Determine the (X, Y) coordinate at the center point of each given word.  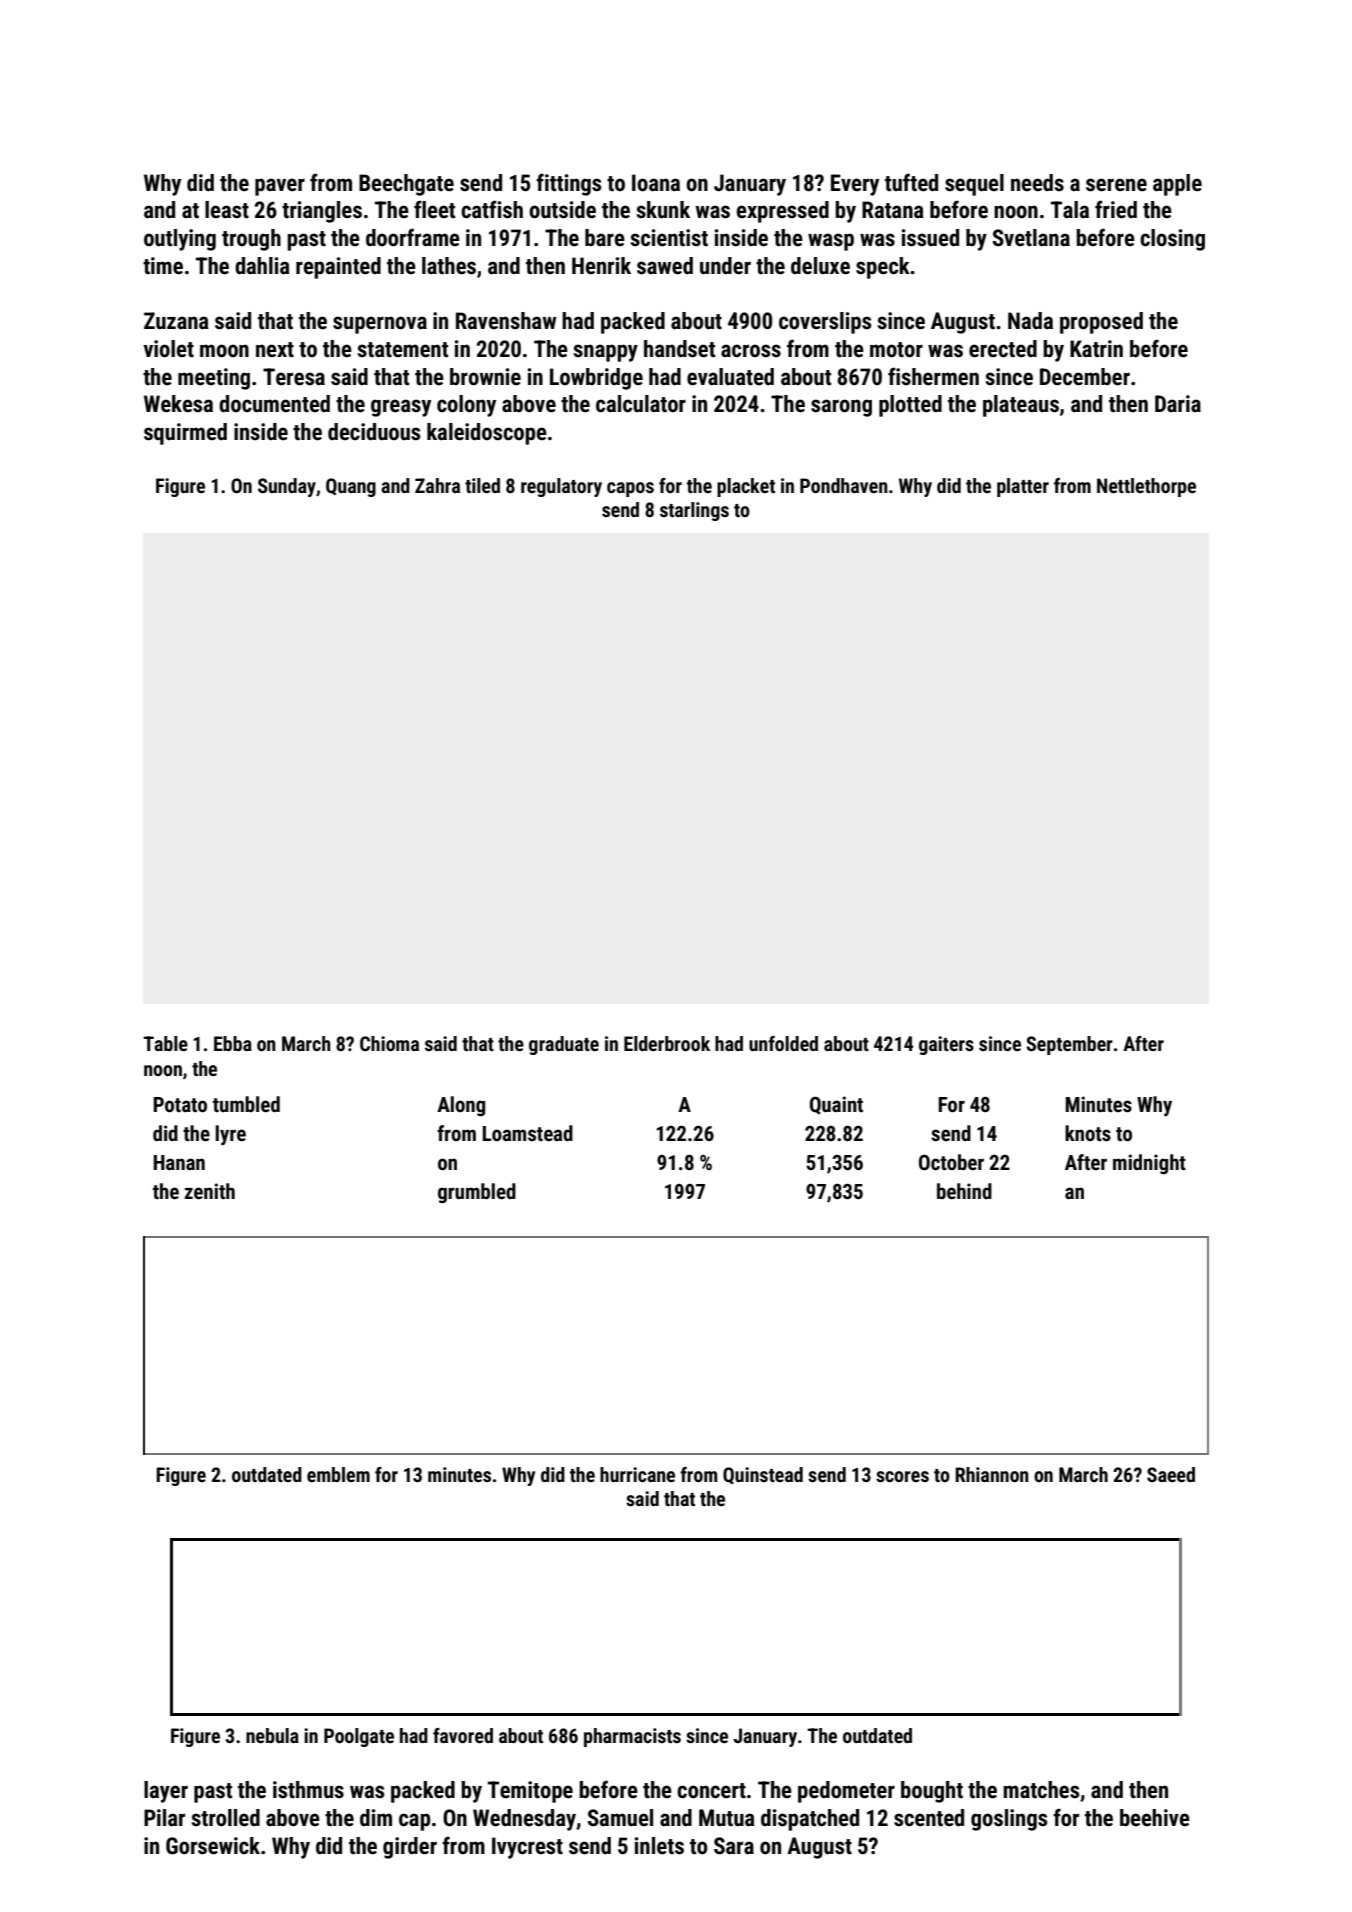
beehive (1155, 1818)
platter (1023, 487)
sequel (974, 185)
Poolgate (359, 1737)
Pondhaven (844, 485)
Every (855, 185)
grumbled (477, 1193)
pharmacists (632, 1737)
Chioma (389, 1043)
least (227, 210)
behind (964, 1191)
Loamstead (528, 1133)
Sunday (287, 487)
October (951, 1162)
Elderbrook (667, 1043)
